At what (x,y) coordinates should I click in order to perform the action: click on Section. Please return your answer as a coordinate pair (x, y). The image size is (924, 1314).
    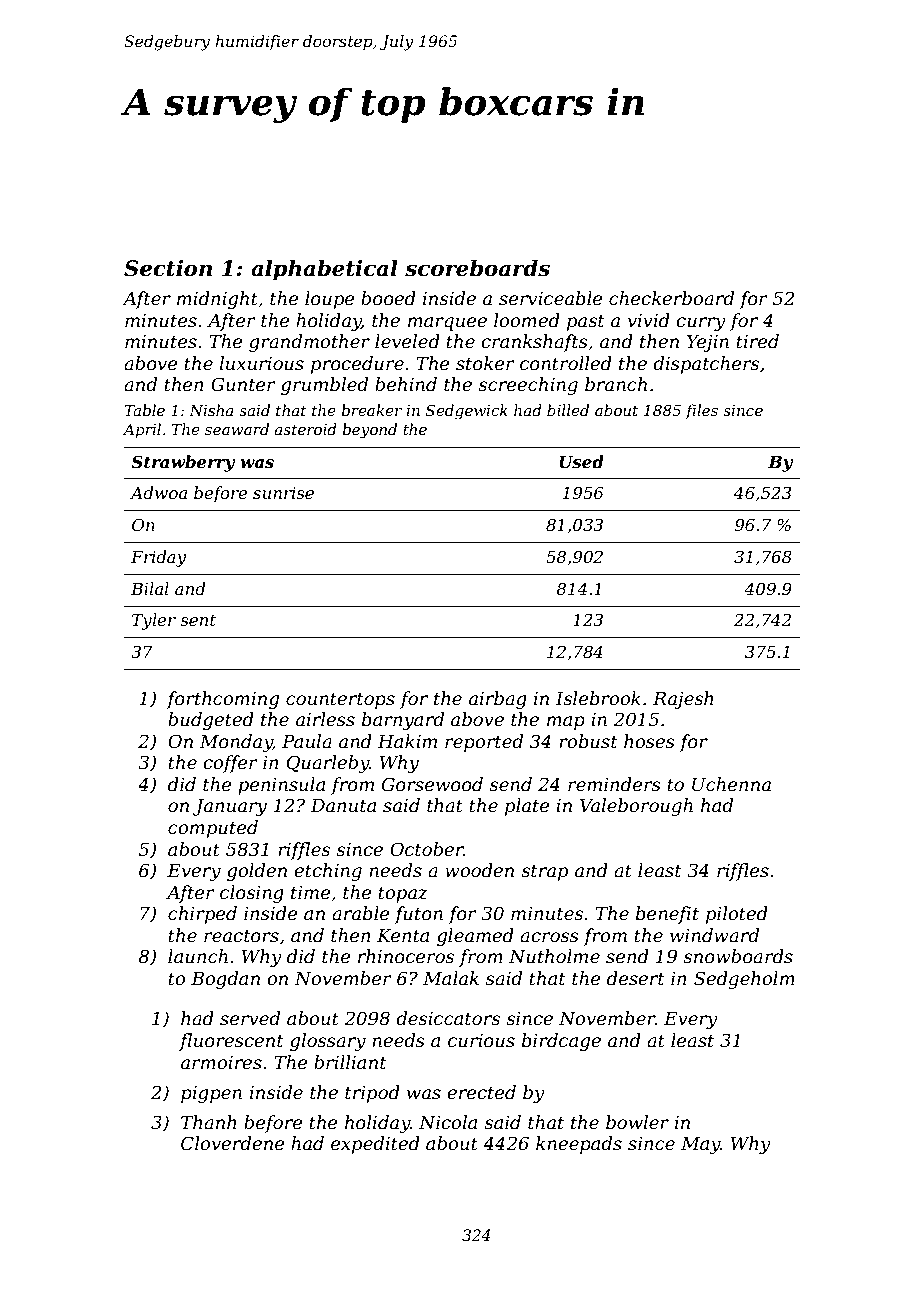
    Looking at the image, I should click on (168, 268).
